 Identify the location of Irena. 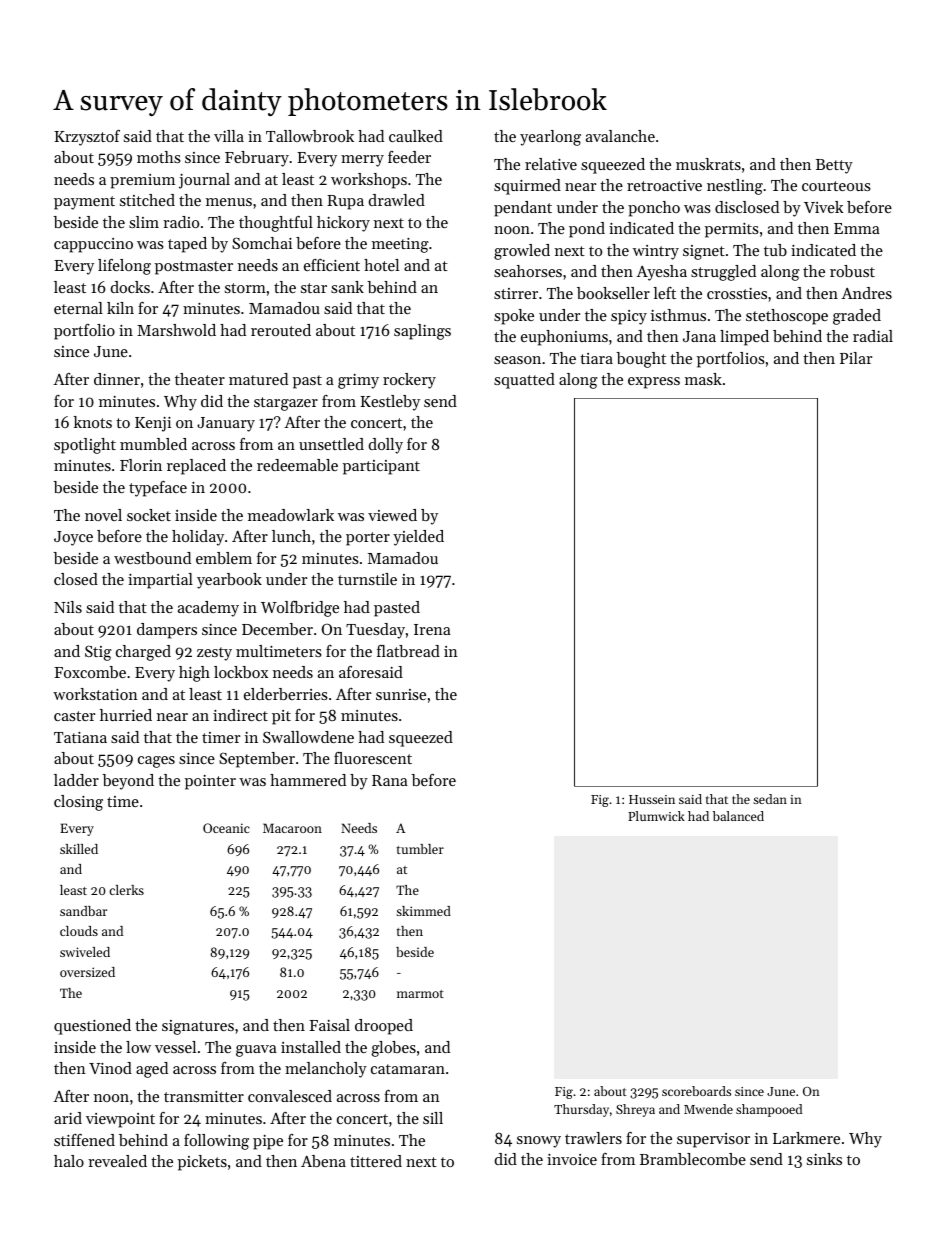
(432, 629).
